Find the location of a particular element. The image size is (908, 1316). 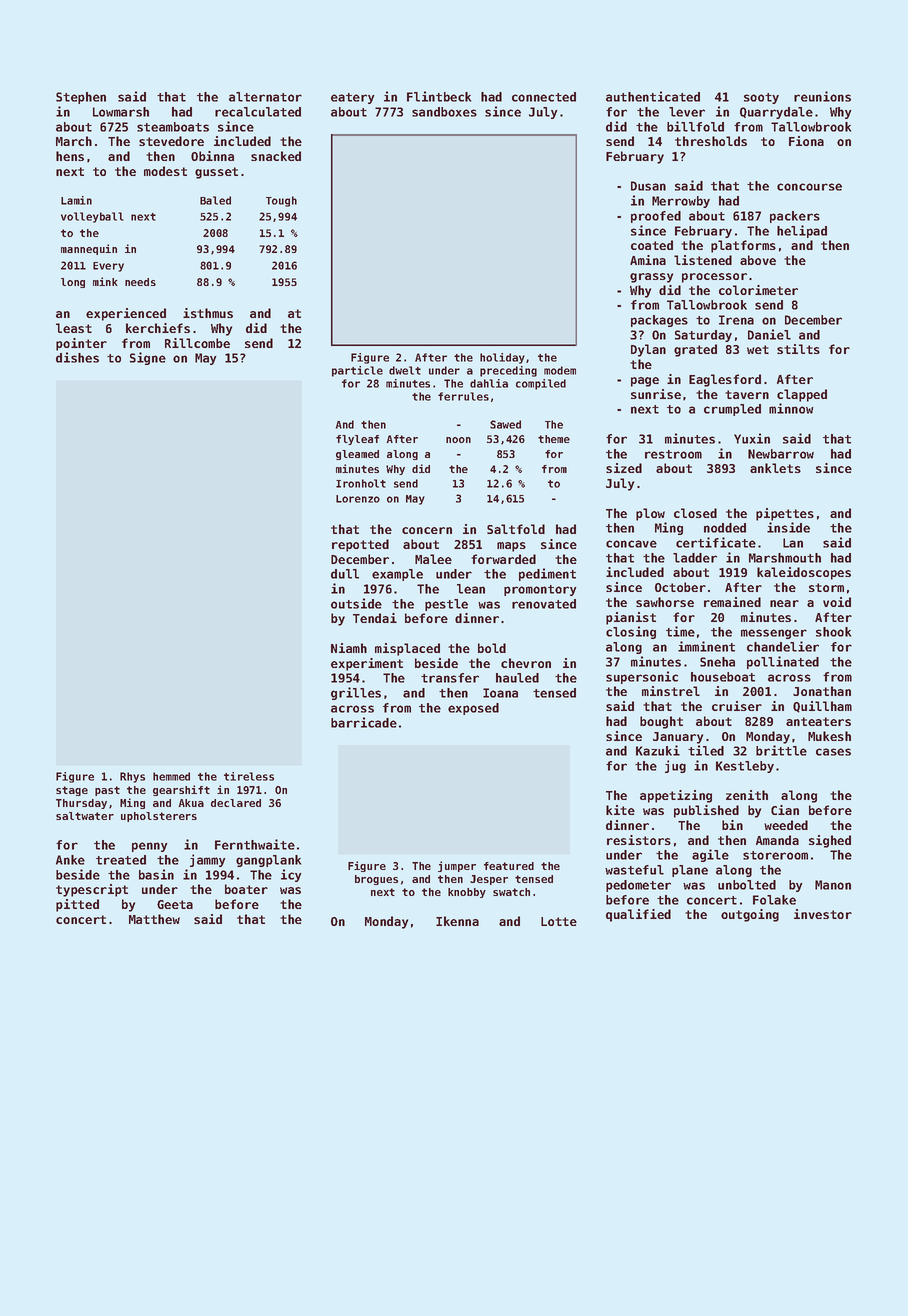

Niamh is located at coordinates (349, 648).
